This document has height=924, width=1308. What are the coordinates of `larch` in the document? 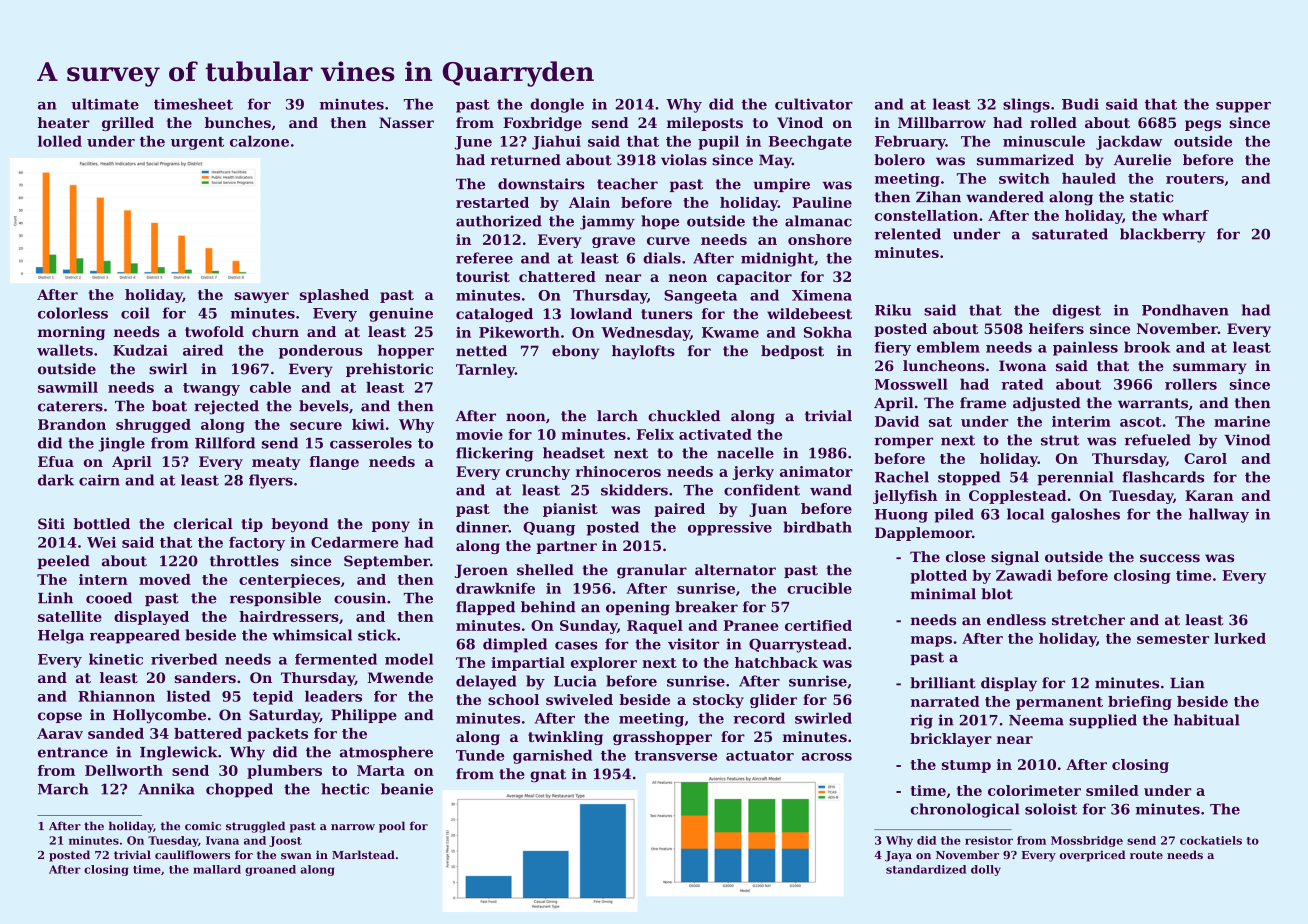 It's located at (617, 416).
